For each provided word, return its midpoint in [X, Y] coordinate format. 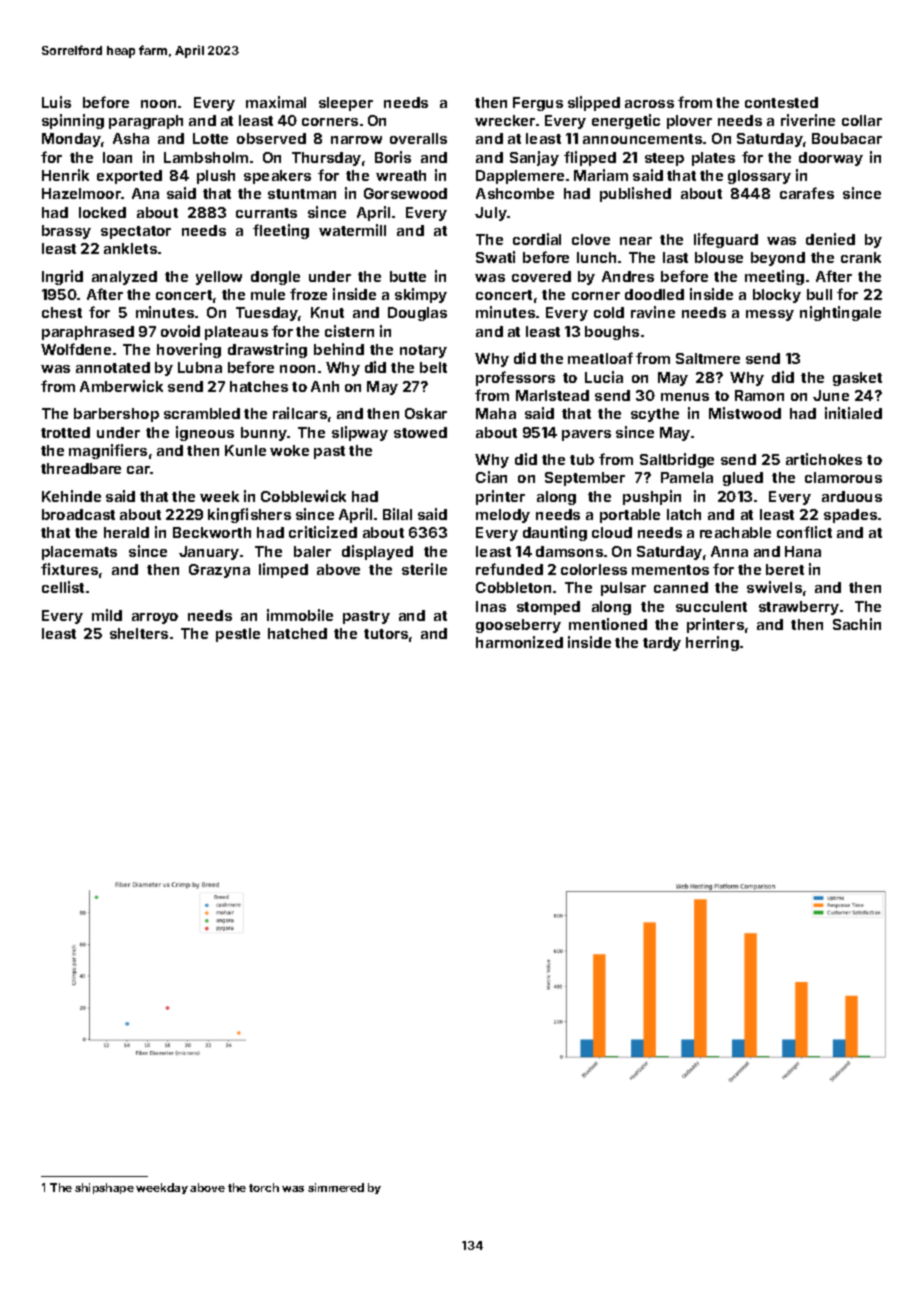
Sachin [857, 624]
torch [264, 1187]
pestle [238, 635]
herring [712, 643]
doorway [831, 159]
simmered [336, 1187]
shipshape [104, 1188]
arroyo [155, 618]
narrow [356, 140]
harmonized [519, 642]
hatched [297, 633]
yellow [219, 278]
